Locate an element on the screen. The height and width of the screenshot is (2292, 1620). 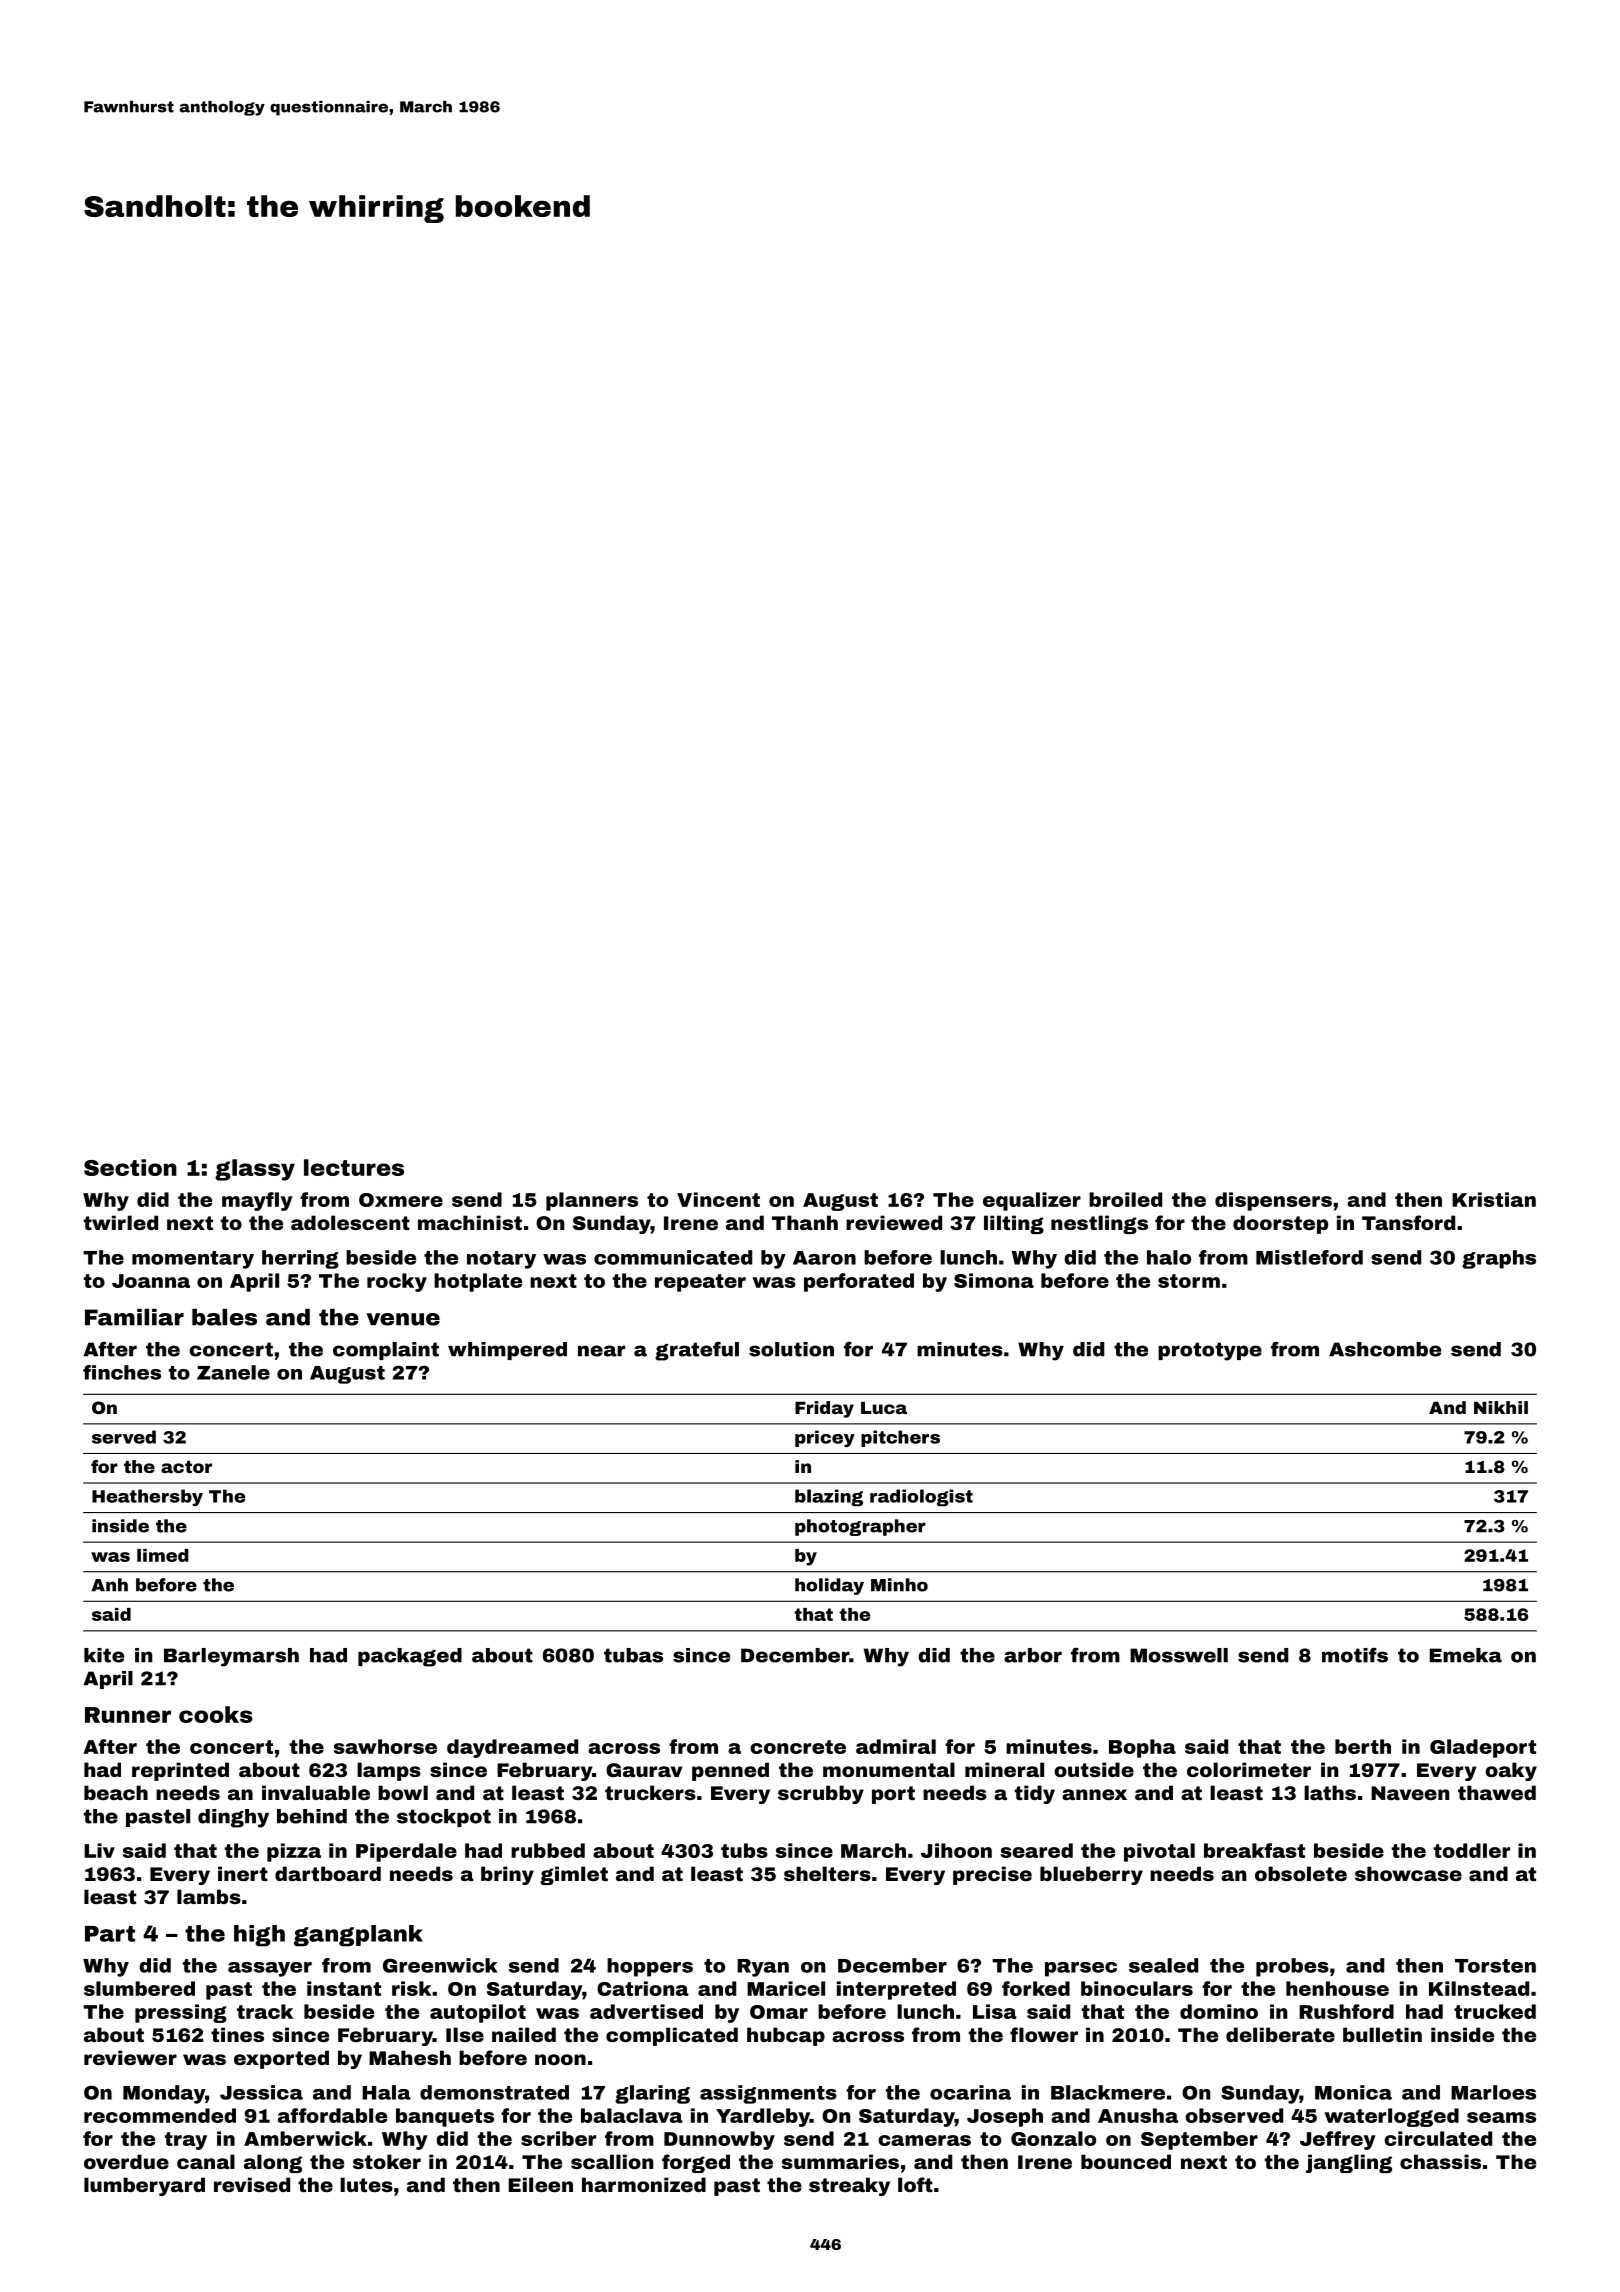
prototype is located at coordinates (1210, 1351).
